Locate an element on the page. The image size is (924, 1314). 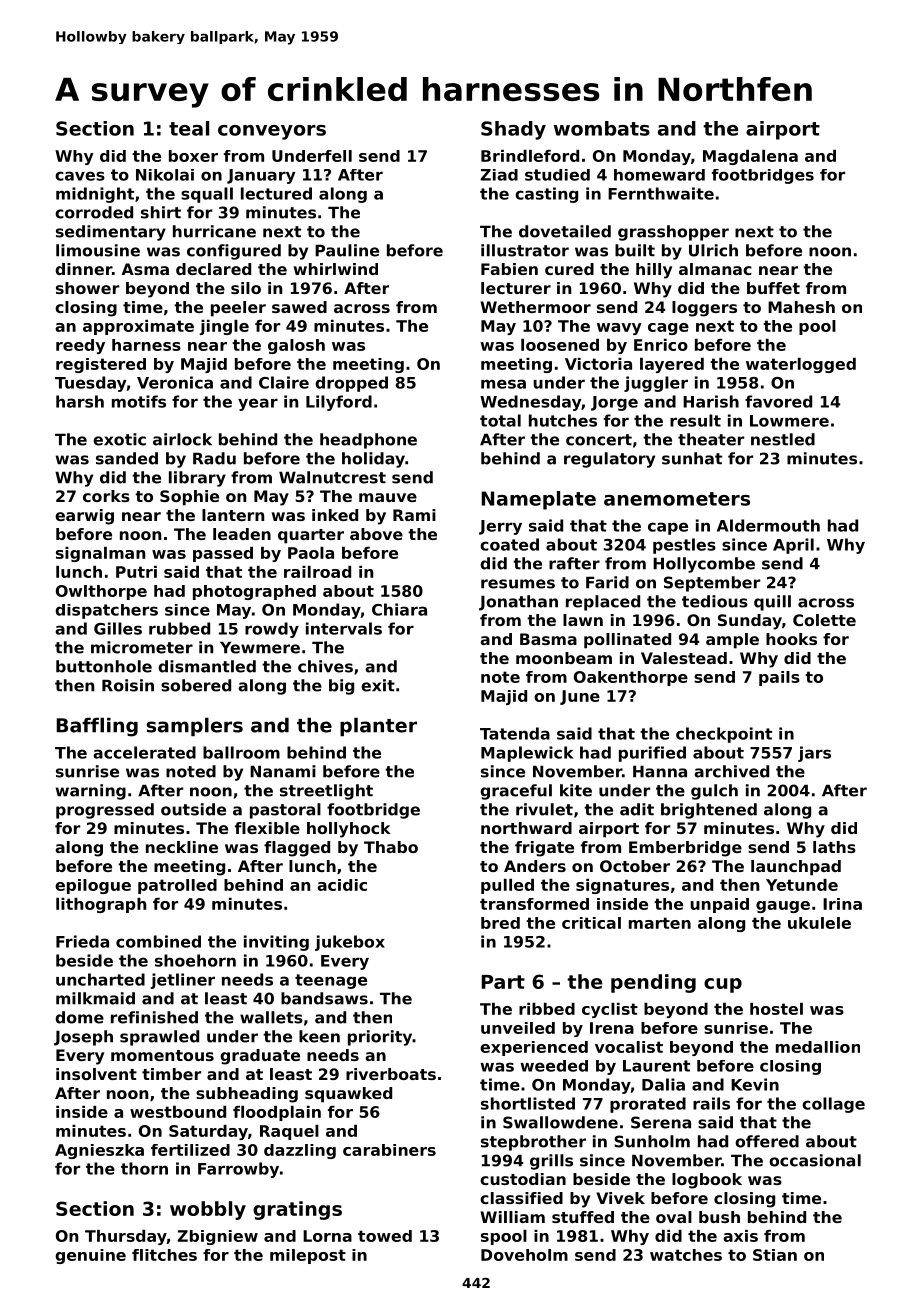
Yewmere is located at coordinates (260, 647).
